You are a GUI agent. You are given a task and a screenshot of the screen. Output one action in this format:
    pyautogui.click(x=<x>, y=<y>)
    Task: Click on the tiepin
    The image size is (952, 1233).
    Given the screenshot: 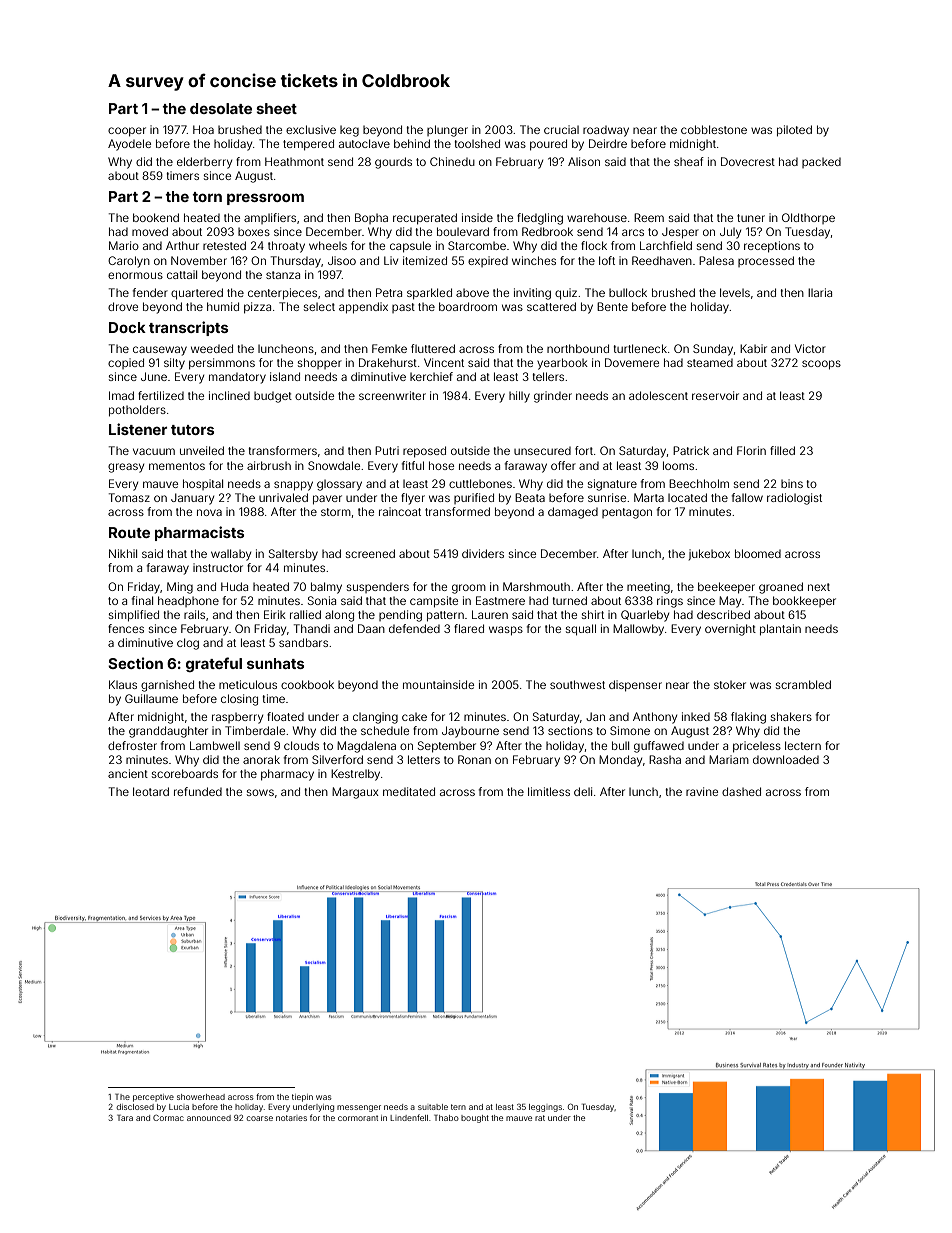 What is the action you would take?
    pyautogui.click(x=302, y=1098)
